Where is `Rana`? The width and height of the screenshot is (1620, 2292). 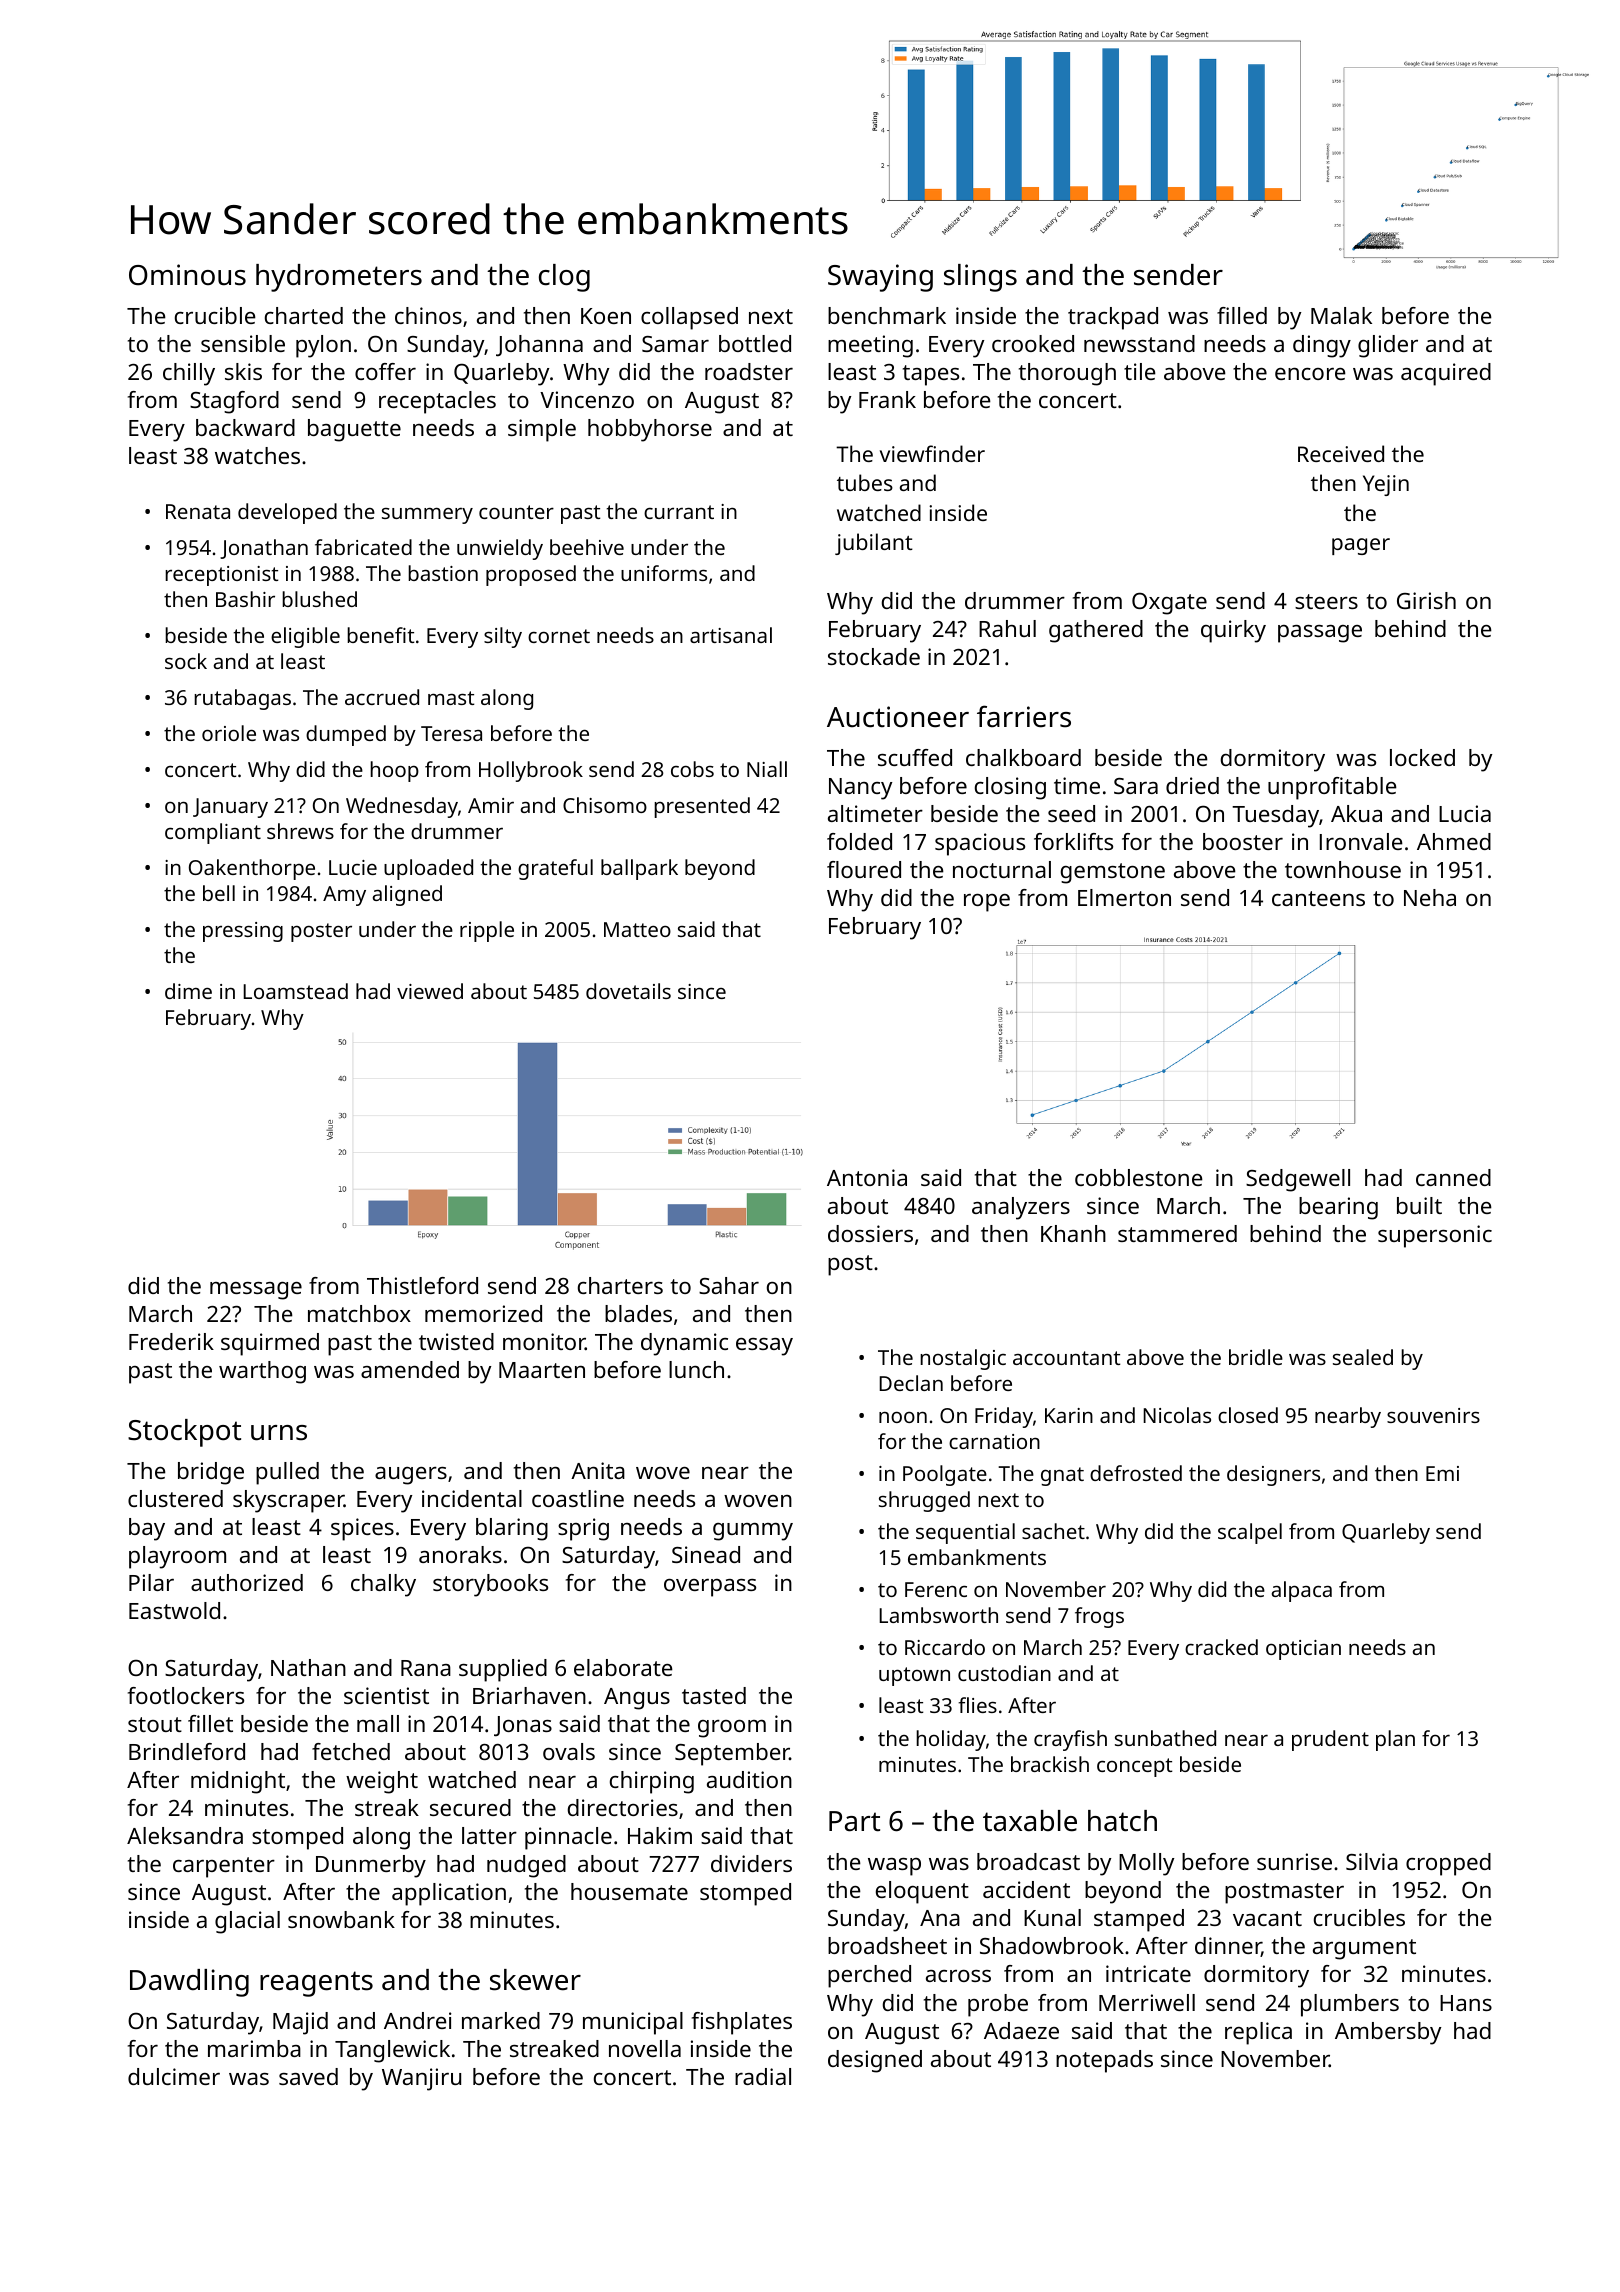
Rana is located at coordinates (426, 1668).
